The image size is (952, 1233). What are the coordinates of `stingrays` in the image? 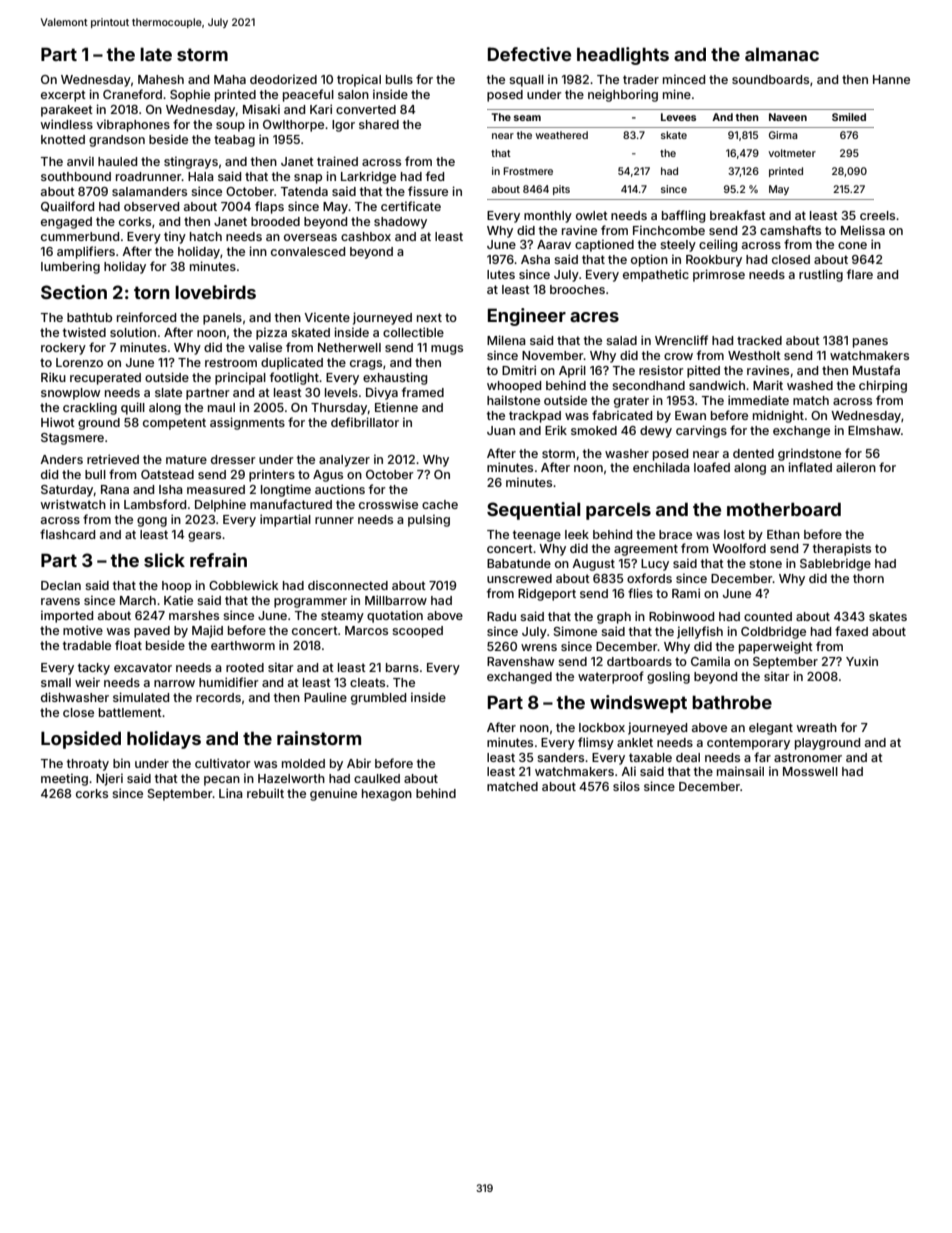 It's located at (191, 162).
